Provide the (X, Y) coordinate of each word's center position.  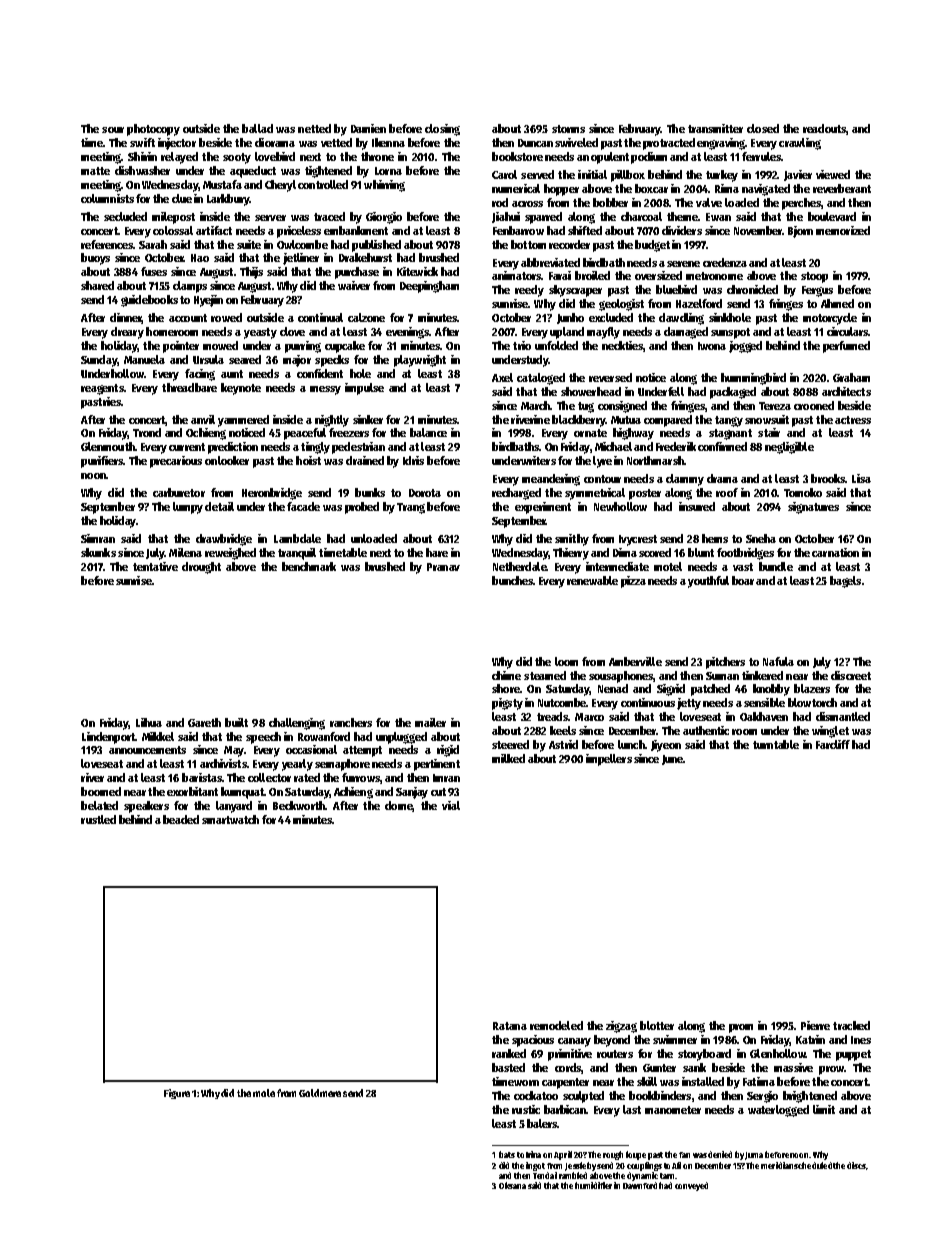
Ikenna (388, 142)
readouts (824, 128)
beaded (181, 819)
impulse (364, 389)
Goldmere (320, 1093)
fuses (154, 271)
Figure (177, 1094)
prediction (233, 448)
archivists (223, 763)
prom (741, 1028)
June (672, 760)
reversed (610, 377)
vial (451, 805)
